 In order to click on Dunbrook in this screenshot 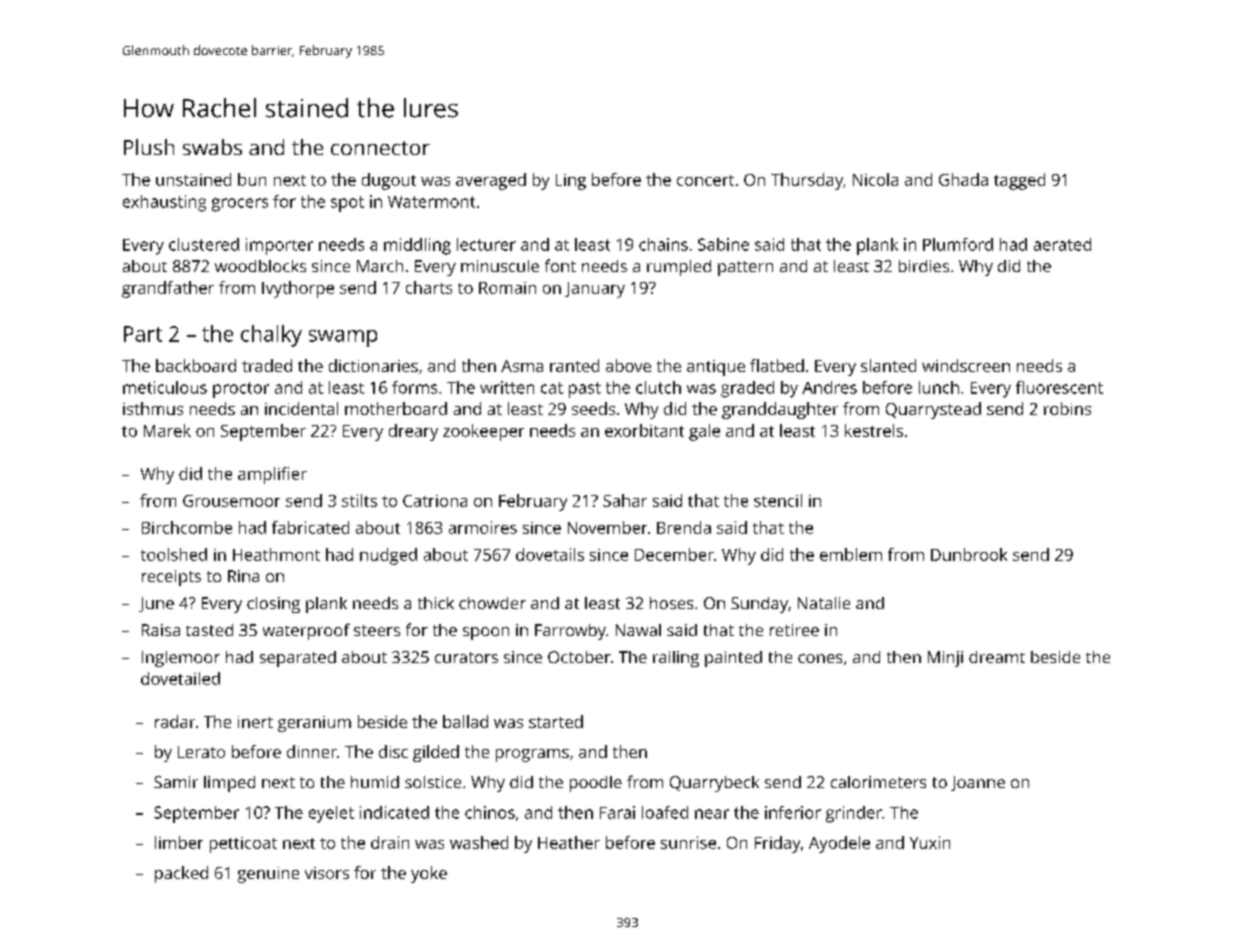, I will do `click(969, 554)`.
